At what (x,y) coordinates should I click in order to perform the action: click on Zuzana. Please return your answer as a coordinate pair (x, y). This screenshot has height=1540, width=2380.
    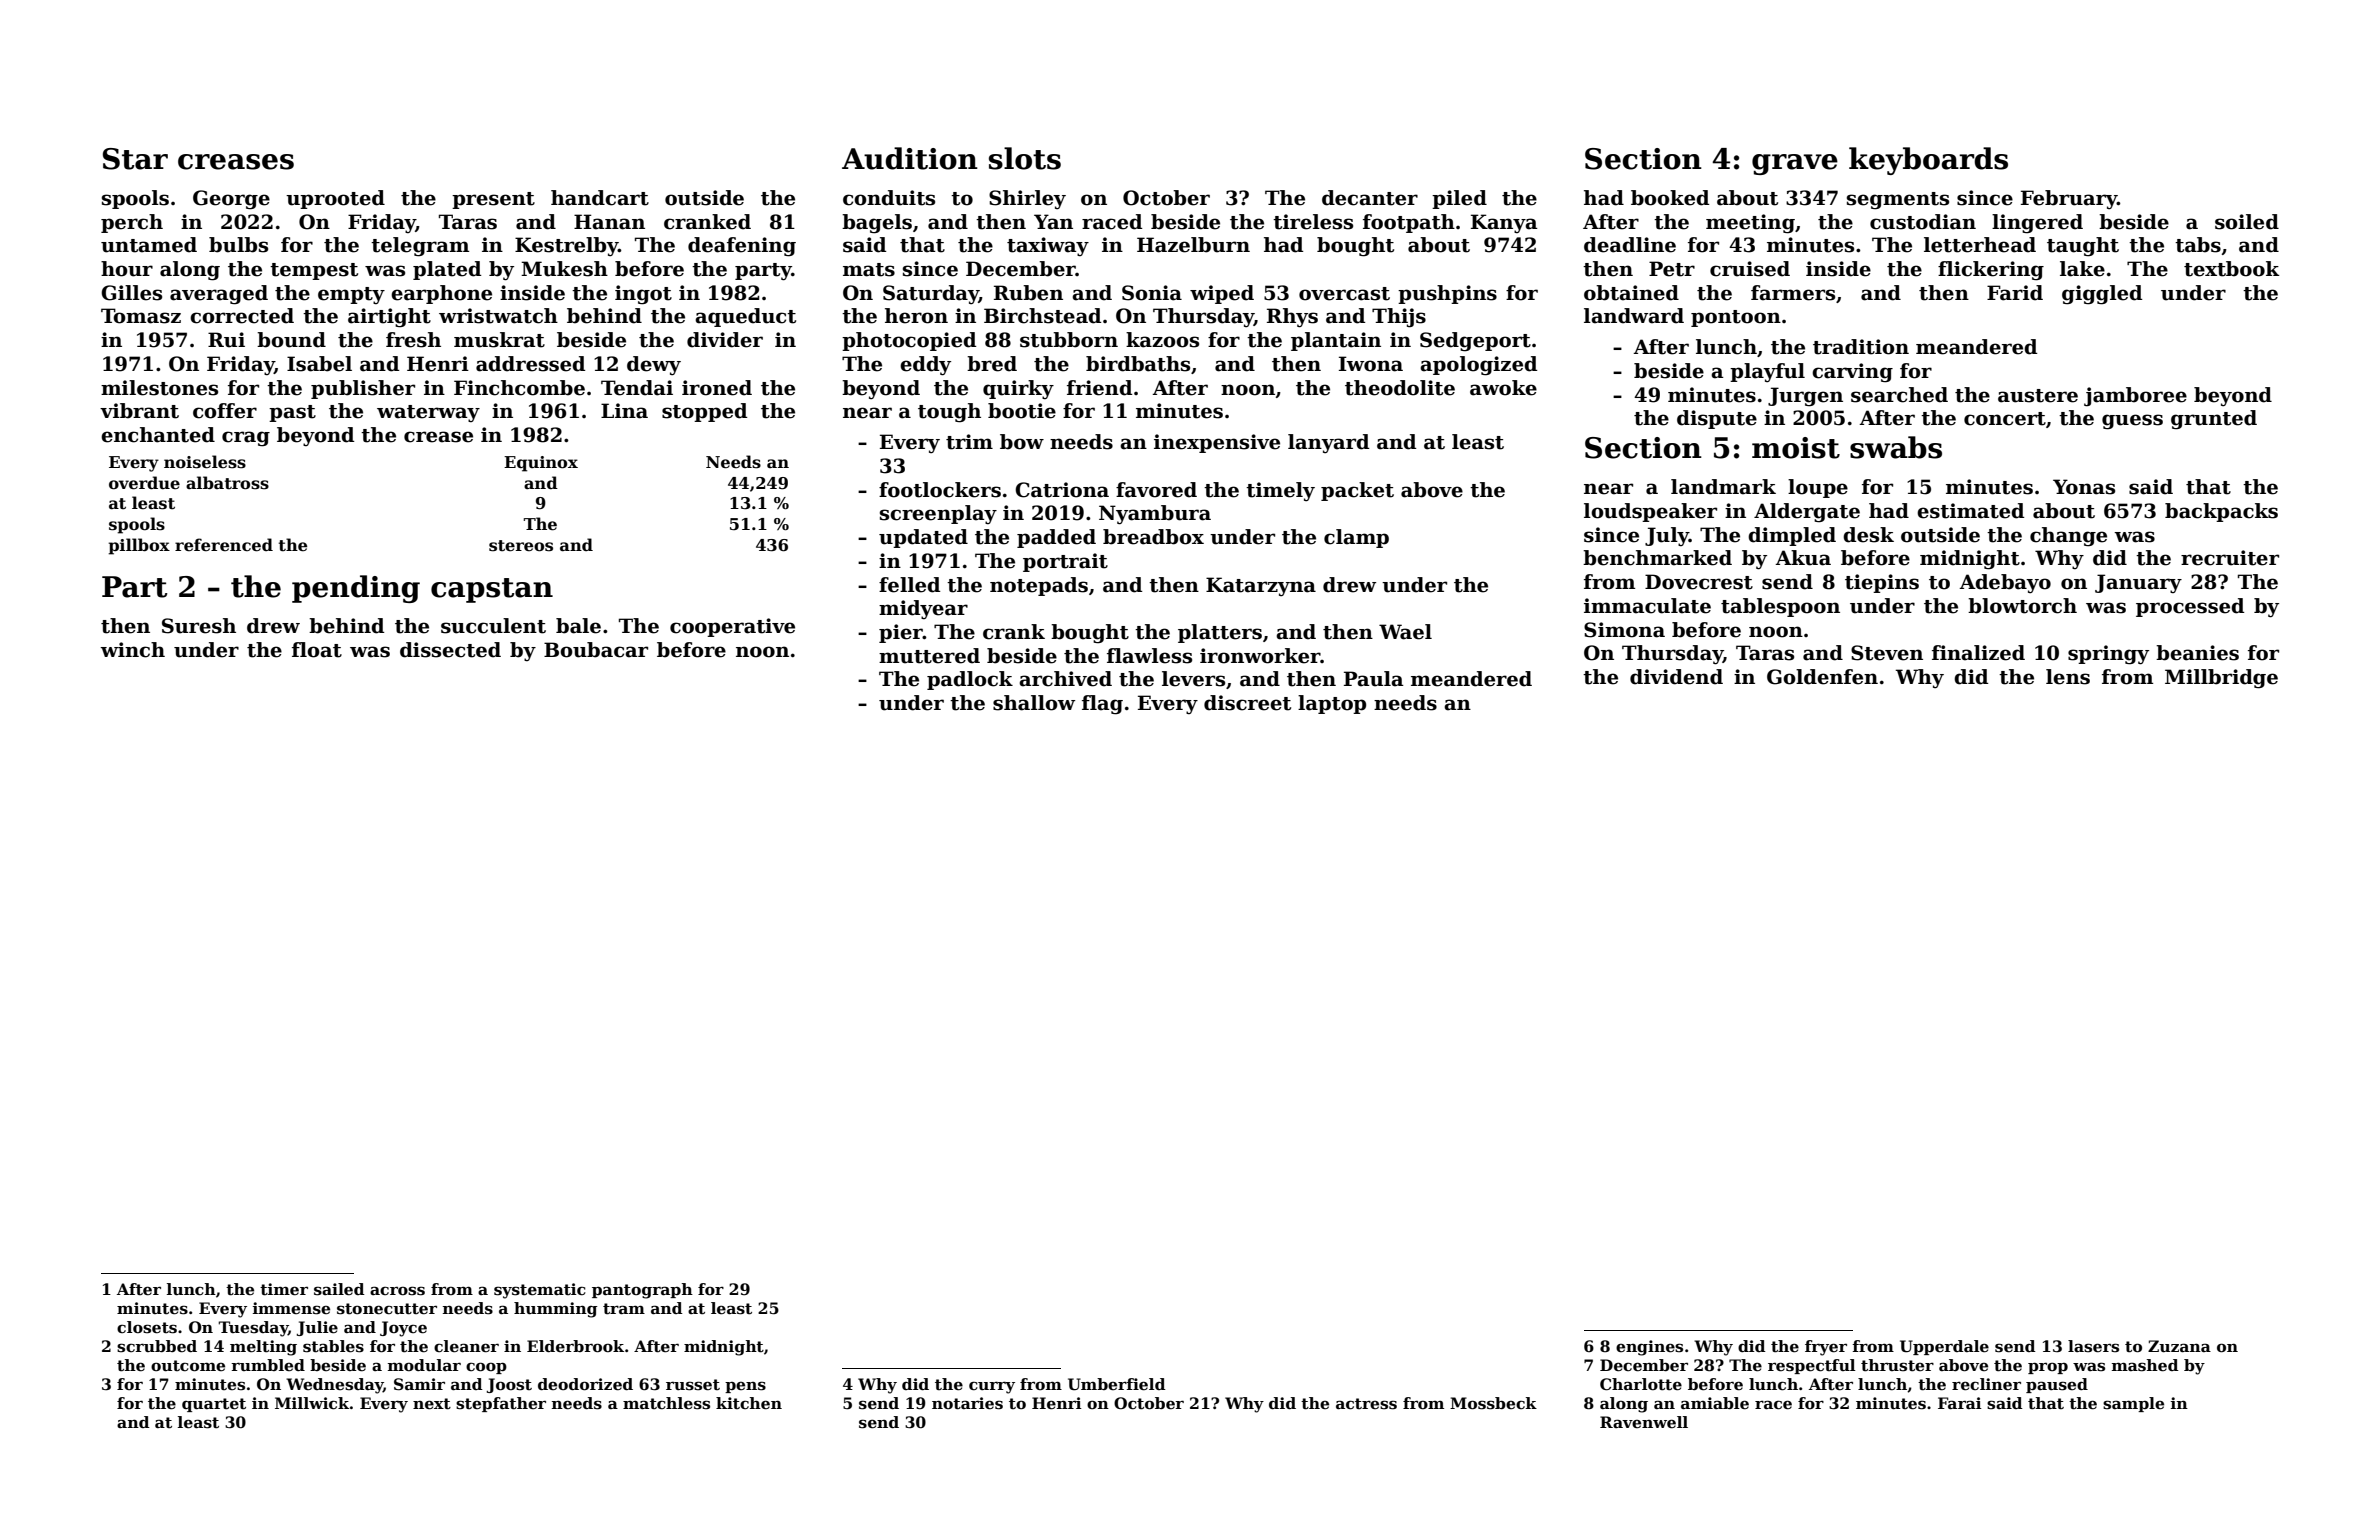
    Looking at the image, I should click on (2179, 1346).
